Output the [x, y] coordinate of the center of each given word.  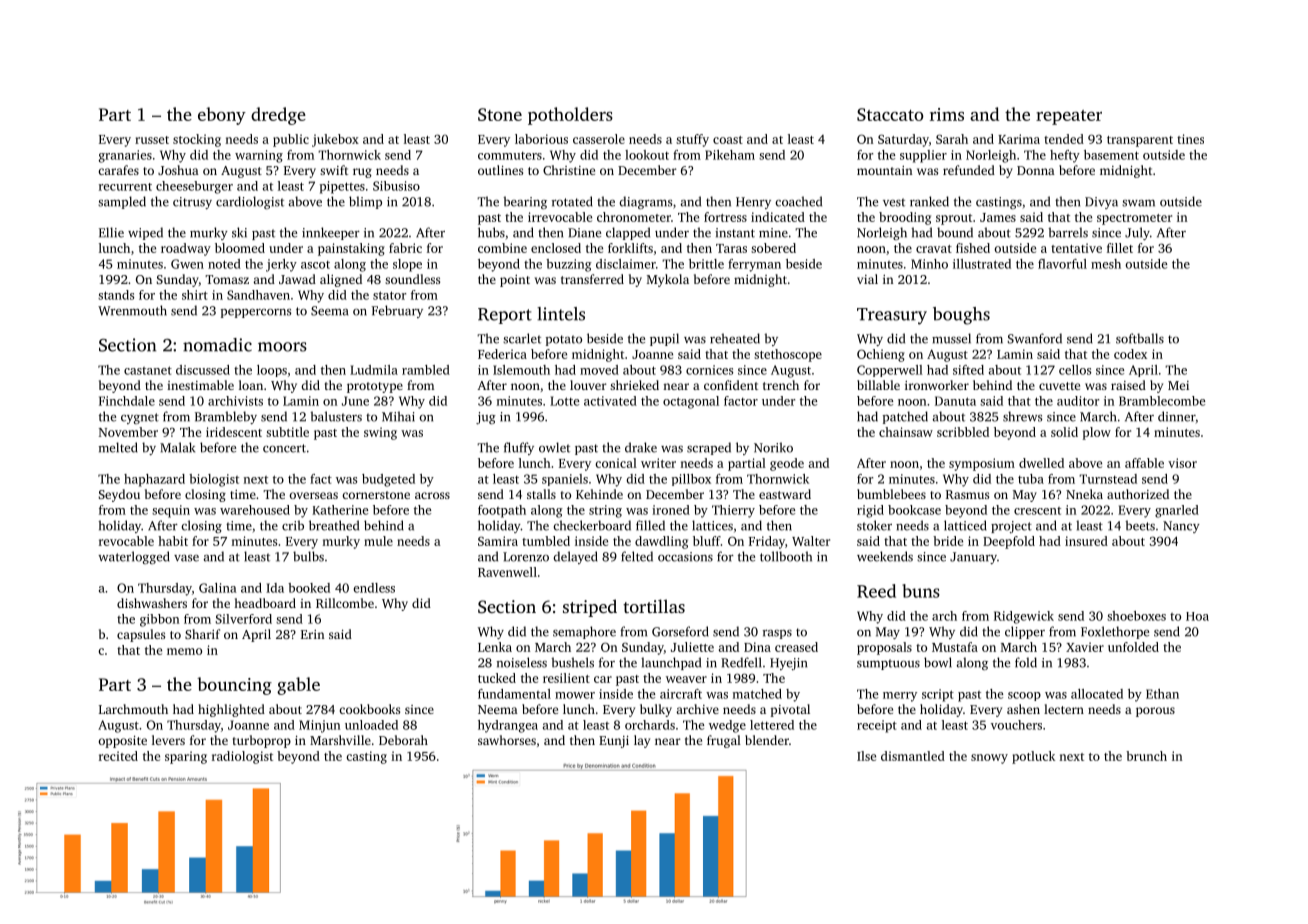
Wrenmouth [132, 310]
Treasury [892, 316]
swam [1138, 203]
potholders [570, 116]
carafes [118, 170]
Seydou [119, 495]
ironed [671, 510]
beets [1140, 525]
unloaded [371, 725]
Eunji [614, 742]
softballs [1140, 338]
